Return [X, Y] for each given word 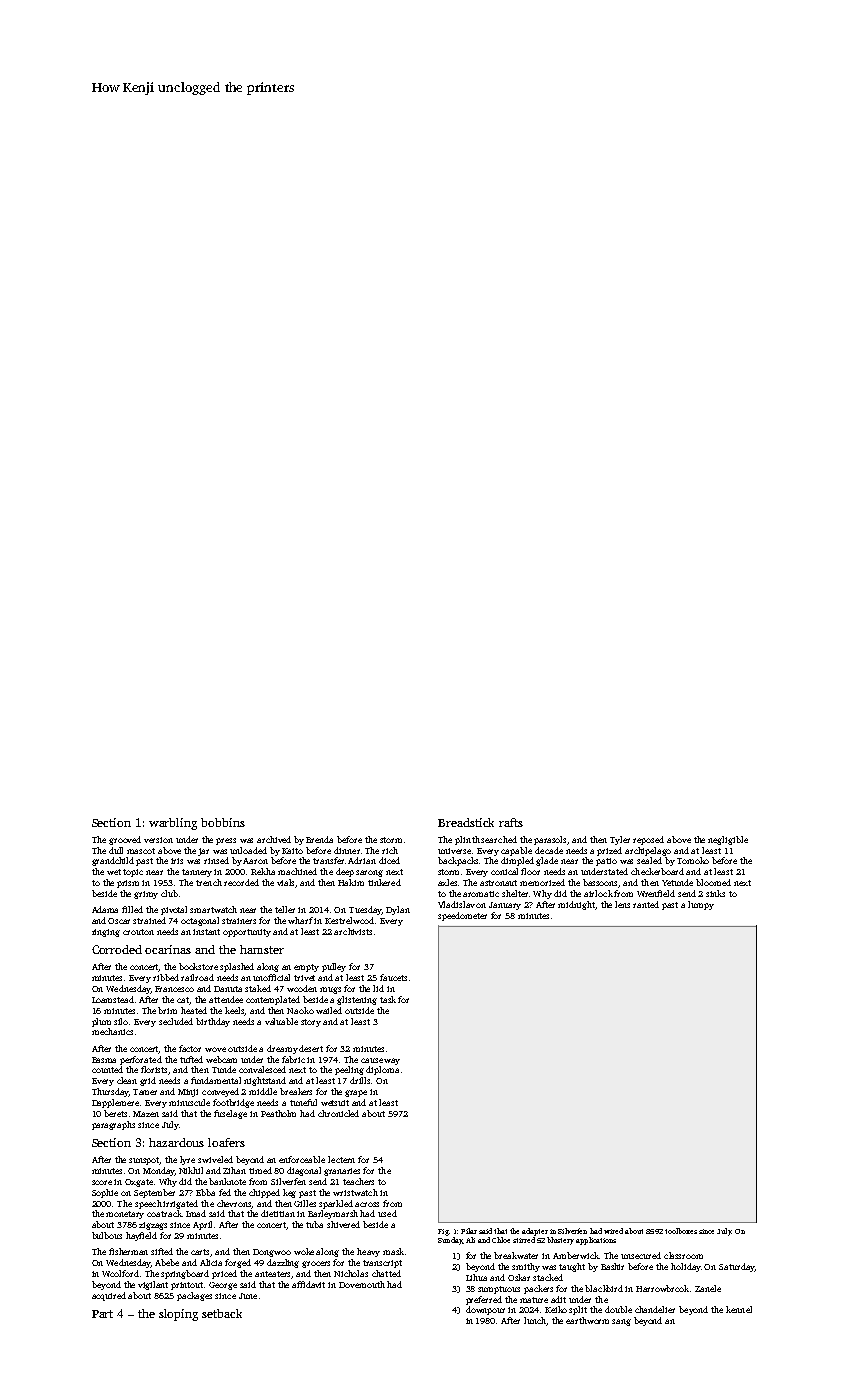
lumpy [701, 905]
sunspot [144, 1161]
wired [613, 1231]
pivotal [174, 910]
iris [177, 861]
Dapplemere [115, 1103]
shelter [515, 893]
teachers [358, 1181]
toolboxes [681, 1231]
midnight [577, 905]
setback [222, 1313]
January [505, 906]
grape [356, 1093]
